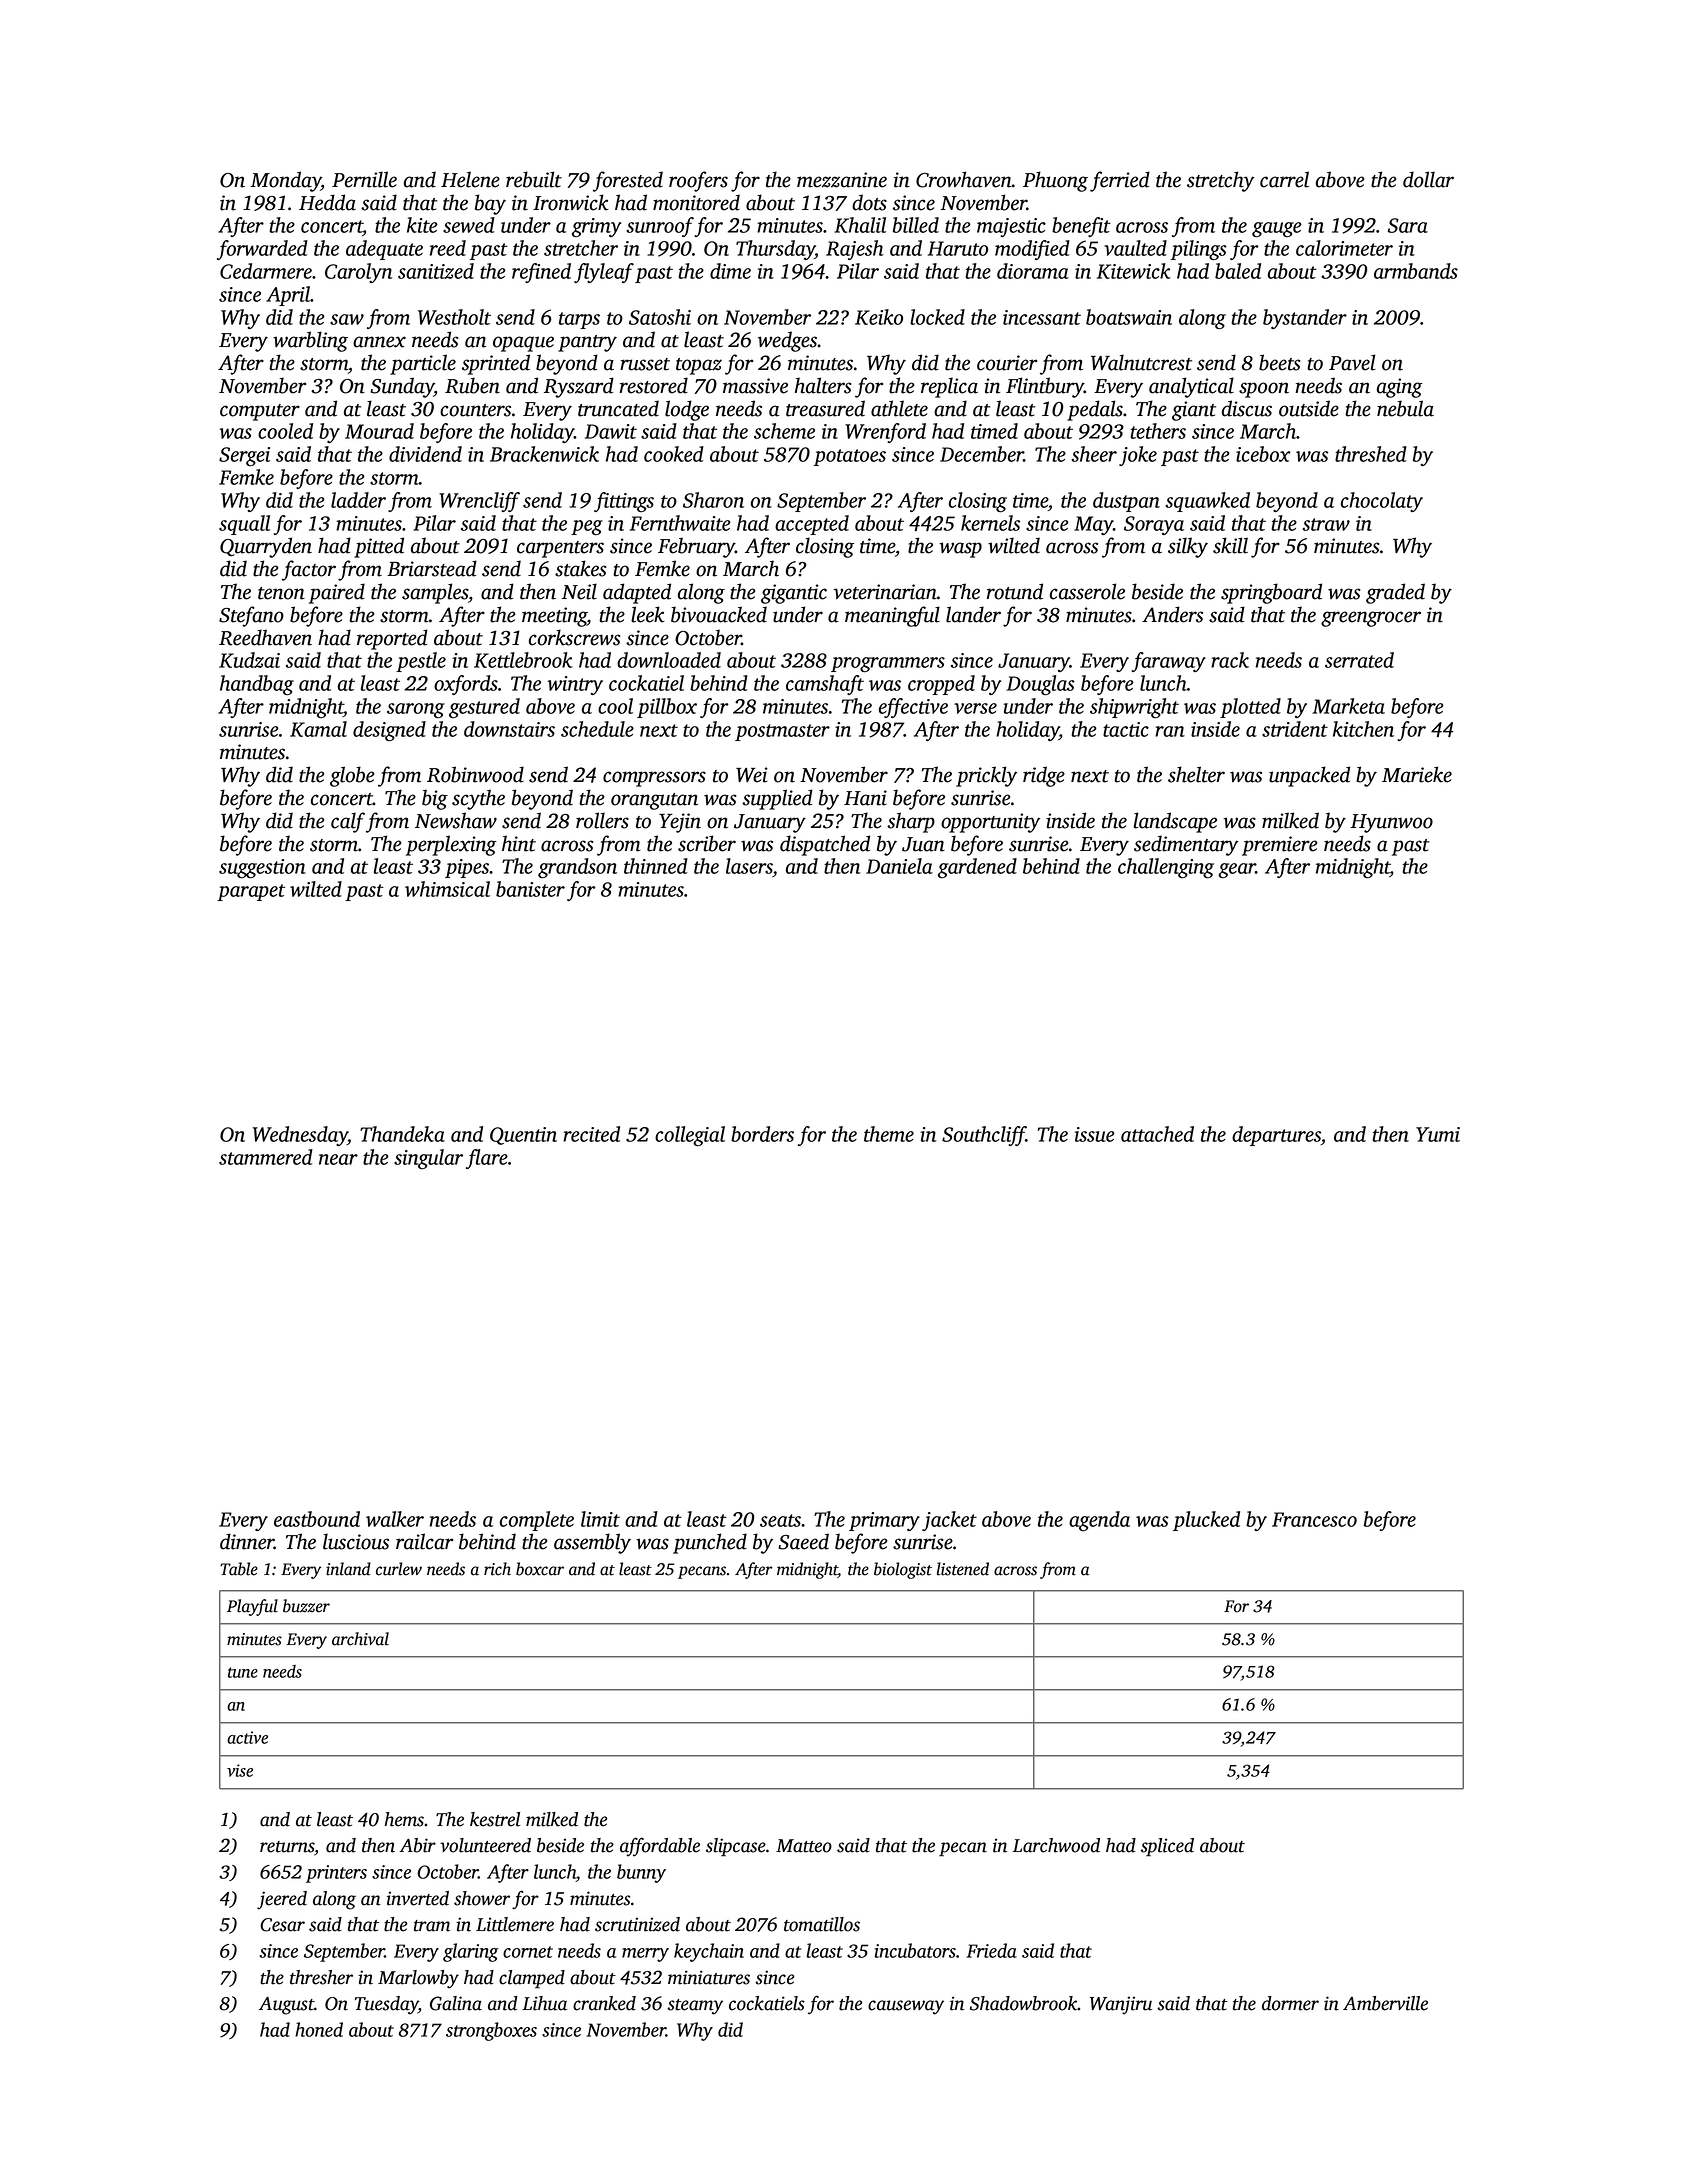 The height and width of the page is (2178, 1683). Describe the element at coordinates (911, 822) in the page. I see `sharp` at that location.
